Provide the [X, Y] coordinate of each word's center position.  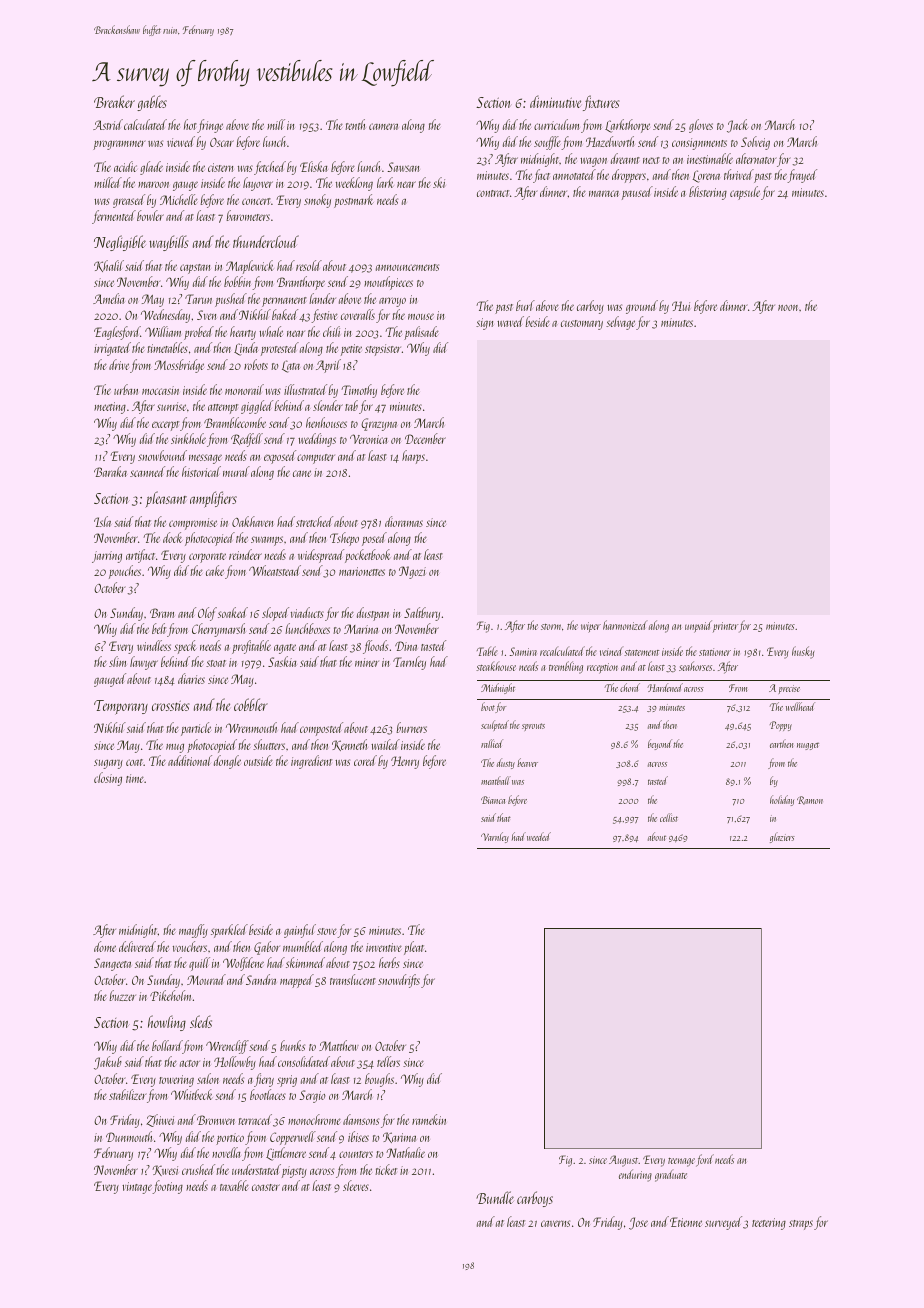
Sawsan [403, 167]
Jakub [108, 1063]
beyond [660, 744]
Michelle [179, 199]
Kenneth [349, 745]
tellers [388, 1061]
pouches [125, 572]
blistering [708, 193]
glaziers [782, 837]
